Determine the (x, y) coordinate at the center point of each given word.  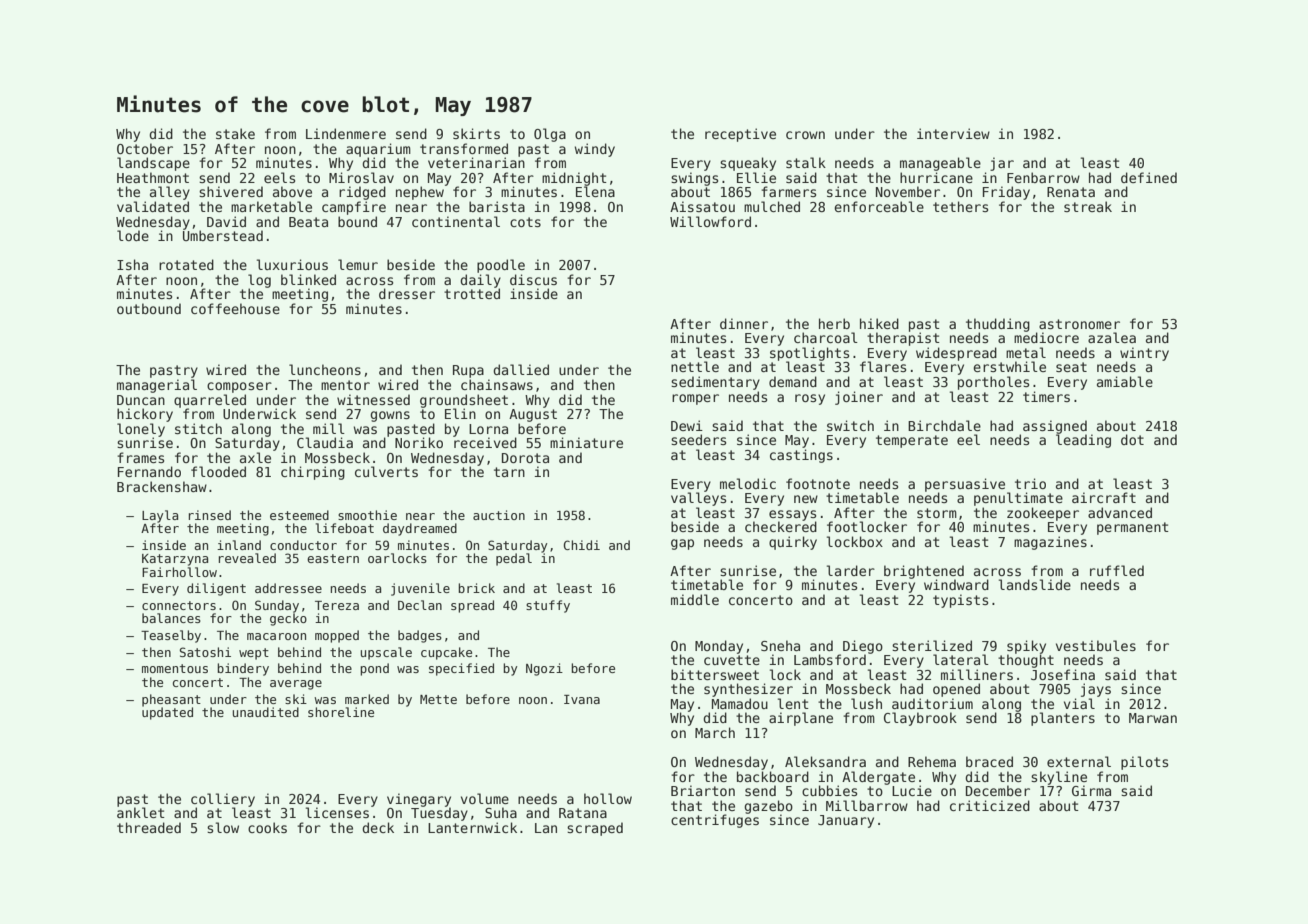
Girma (1091, 790)
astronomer (1079, 324)
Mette (438, 699)
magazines (1050, 543)
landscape (153, 164)
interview (953, 133)
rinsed (210, 515)
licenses (337, 812)
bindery (243, 669)
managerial (157, 386)
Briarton (703, 790)
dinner (744, 323)
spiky (1026, 647)
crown (805, 135)
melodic (748, 483)
